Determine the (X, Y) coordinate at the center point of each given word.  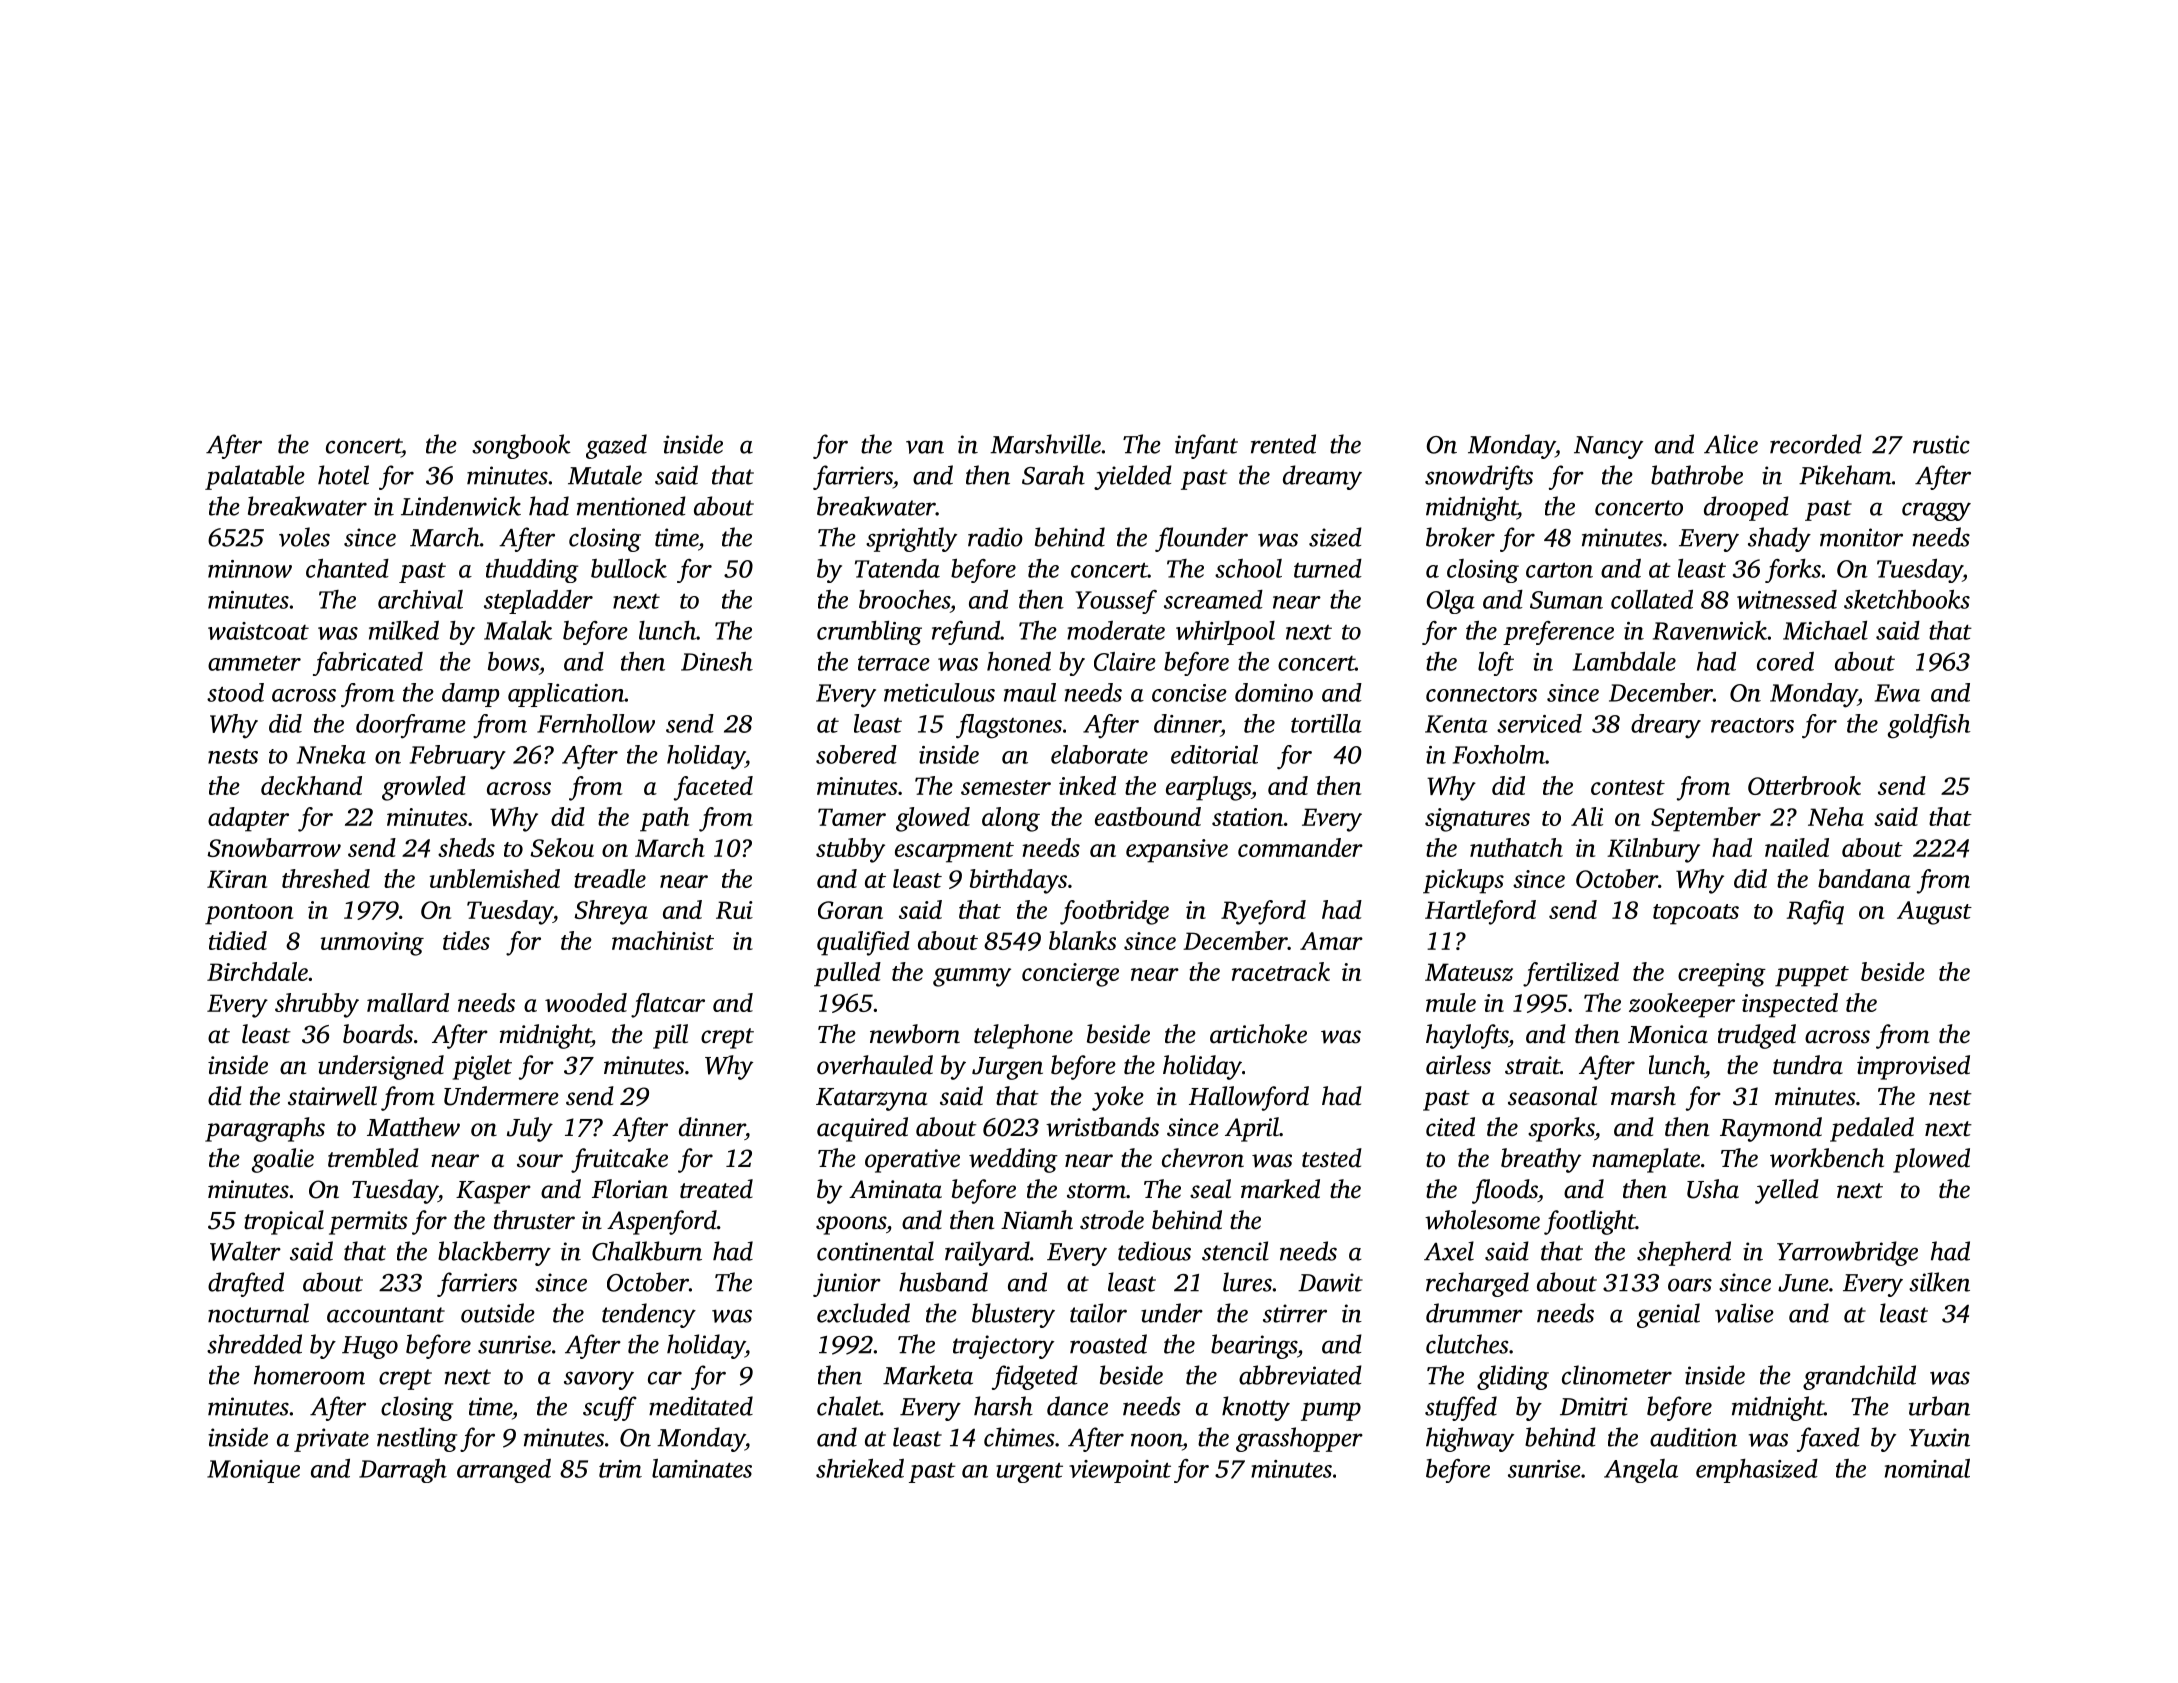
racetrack (1281, 971)
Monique (253, 1471)
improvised (1913, 1067)
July (530, 1129)
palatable (255, 477)
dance (1077, 1406)
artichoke (1258, 1034)
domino (1274, 692)
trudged (1757, 1036)
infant (1206, 446)
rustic (1941, 444)
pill (670, 1036)
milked (404, 630)
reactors (1752, 725)
